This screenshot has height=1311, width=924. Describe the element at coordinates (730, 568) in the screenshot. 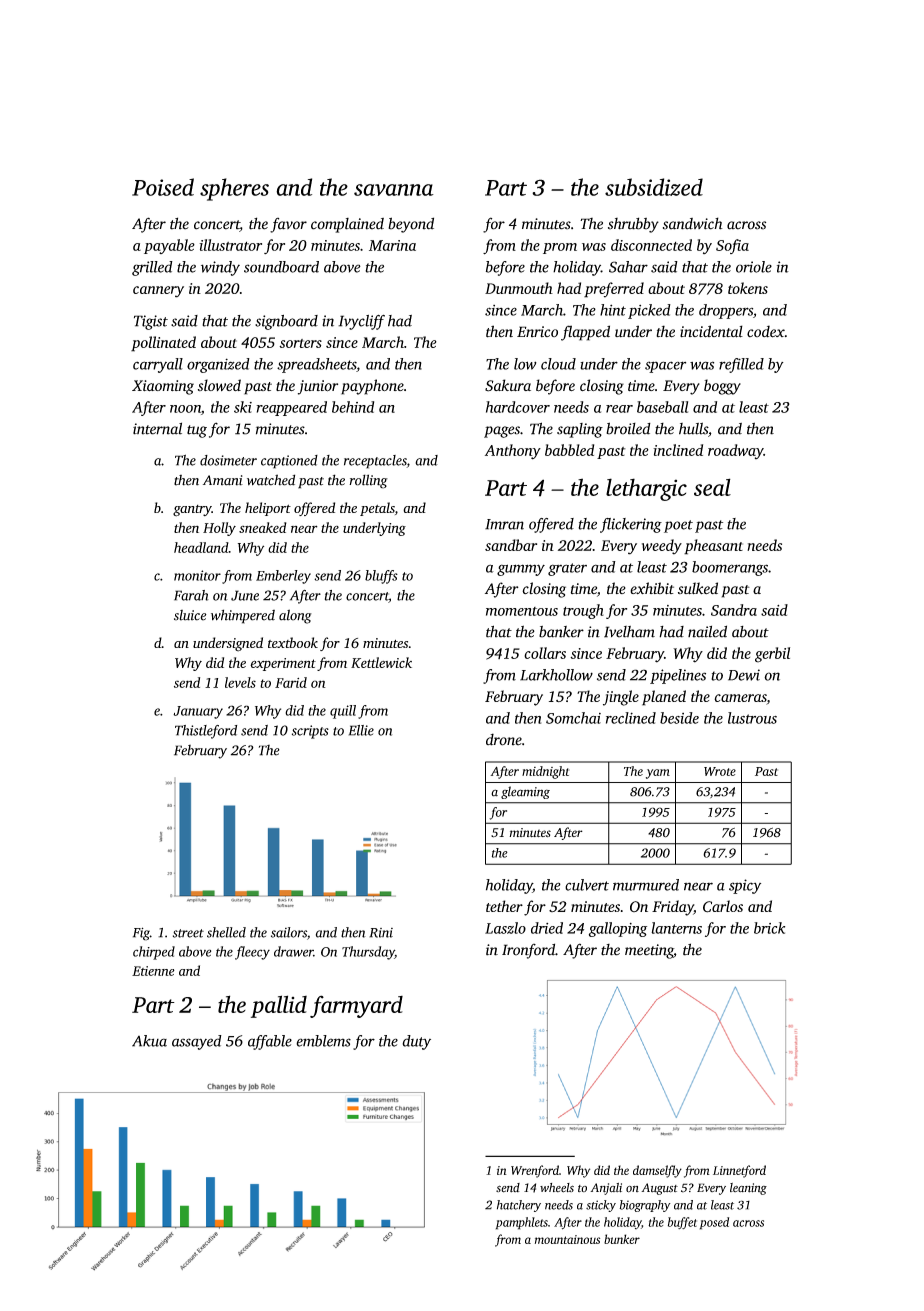

I see `boomerangs` at that location.
